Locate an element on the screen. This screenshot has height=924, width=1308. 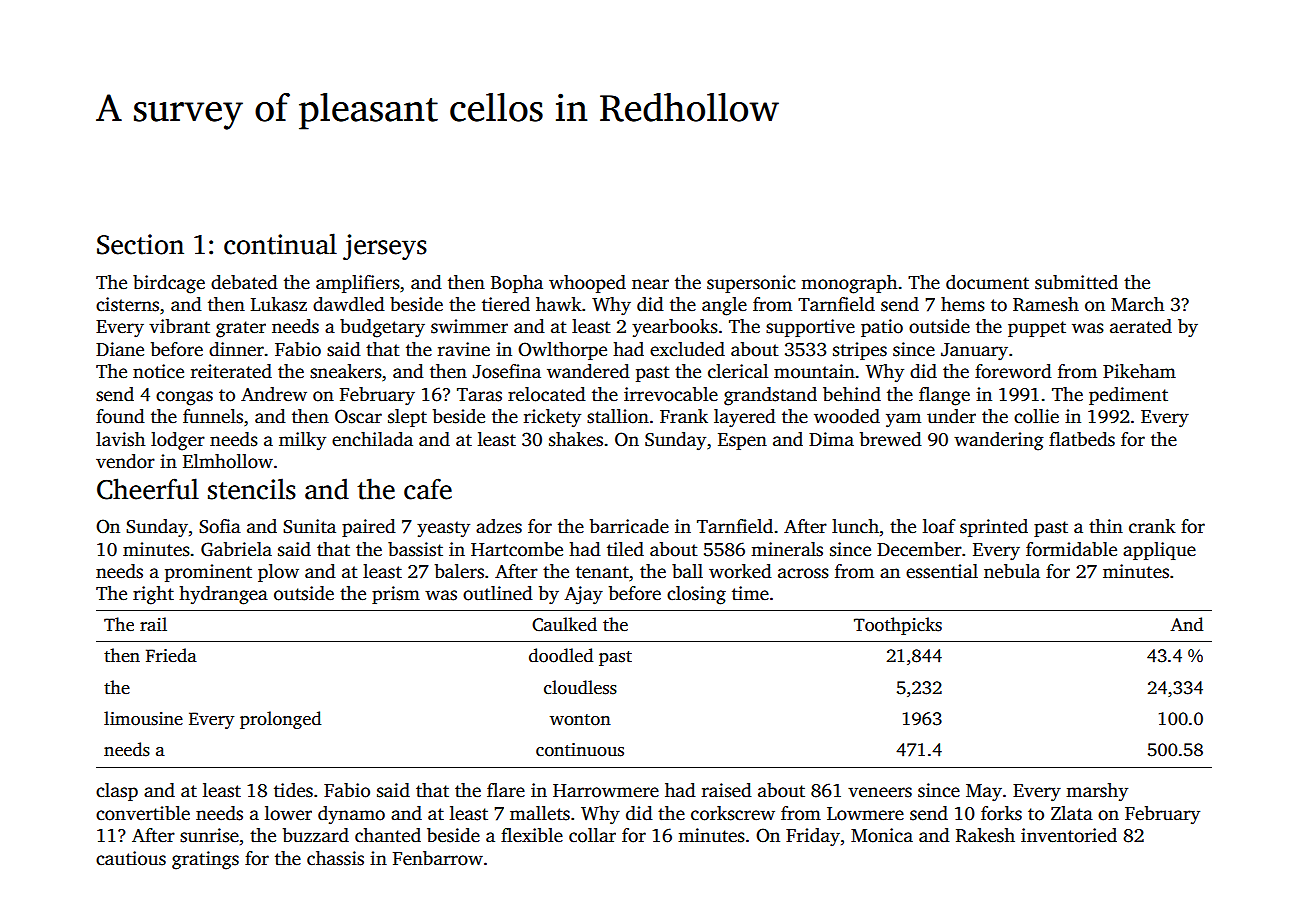
under is located at coordinates (951, 416).
